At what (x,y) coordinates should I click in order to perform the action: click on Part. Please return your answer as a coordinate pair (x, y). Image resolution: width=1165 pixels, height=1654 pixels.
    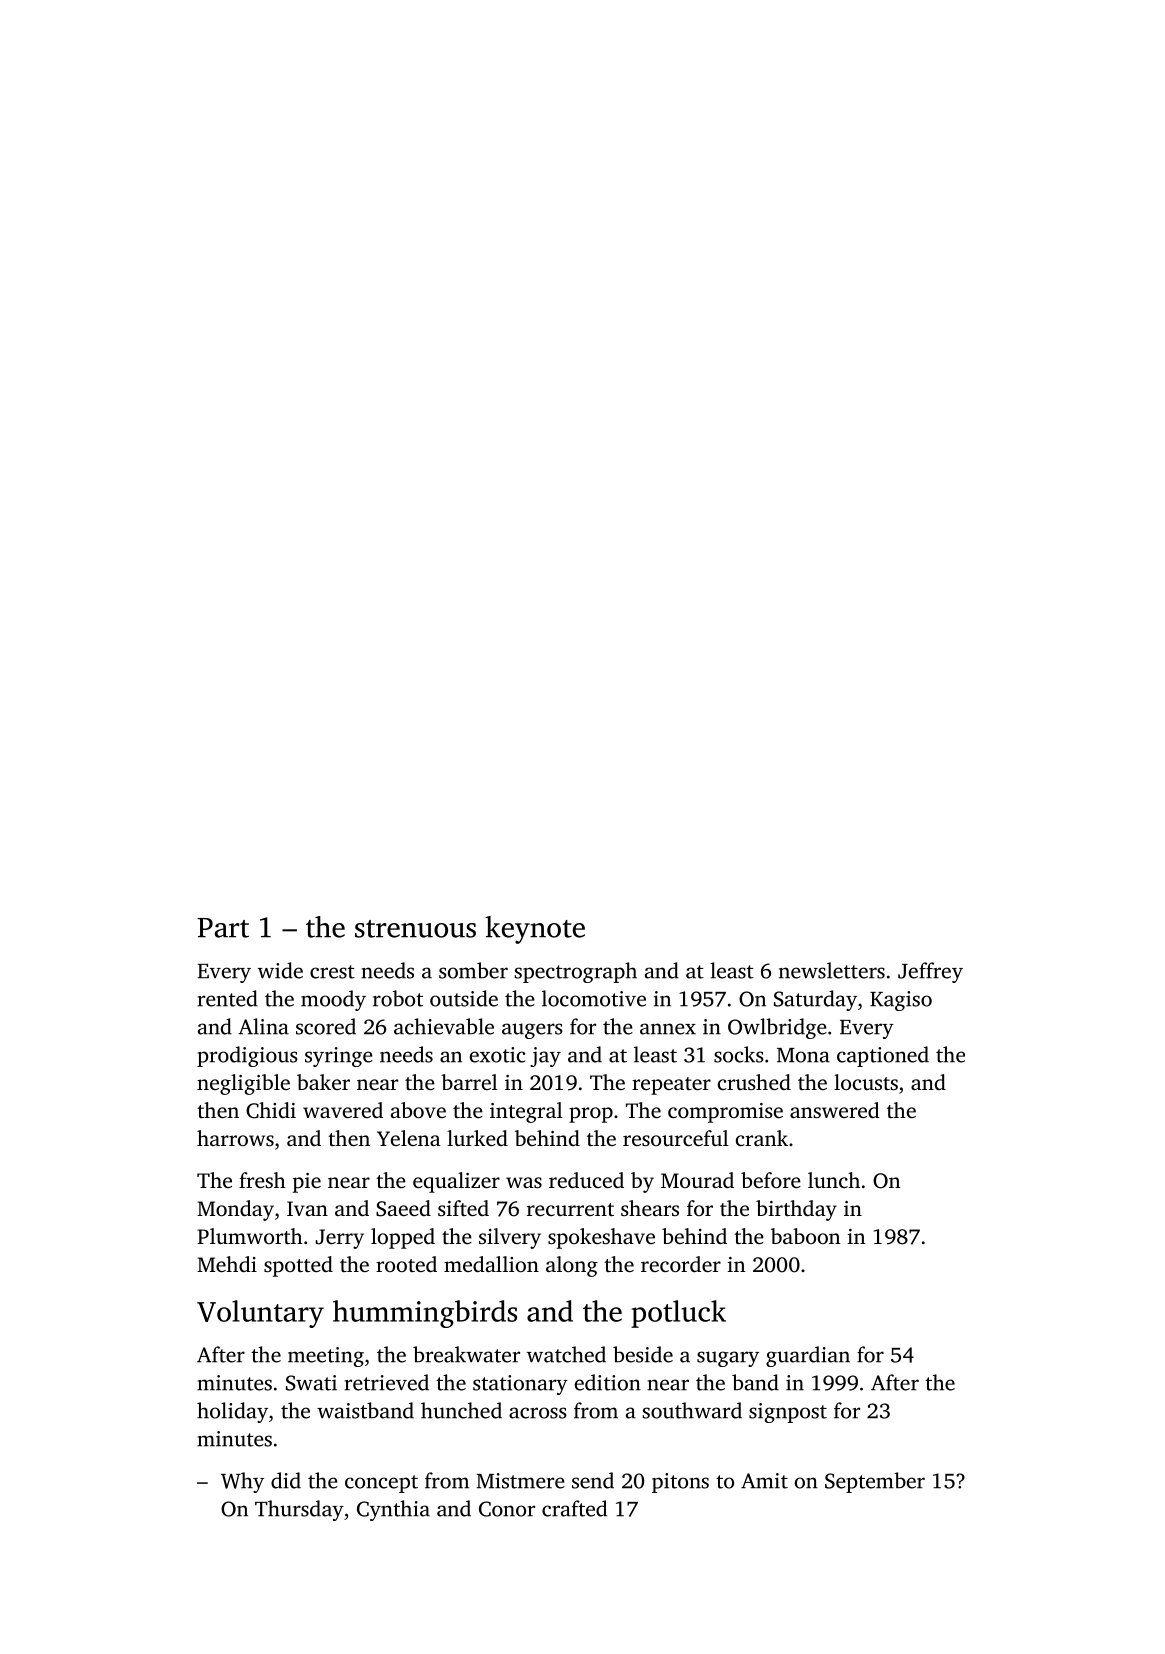
    Looking at the image, I should click on (223, 928).
